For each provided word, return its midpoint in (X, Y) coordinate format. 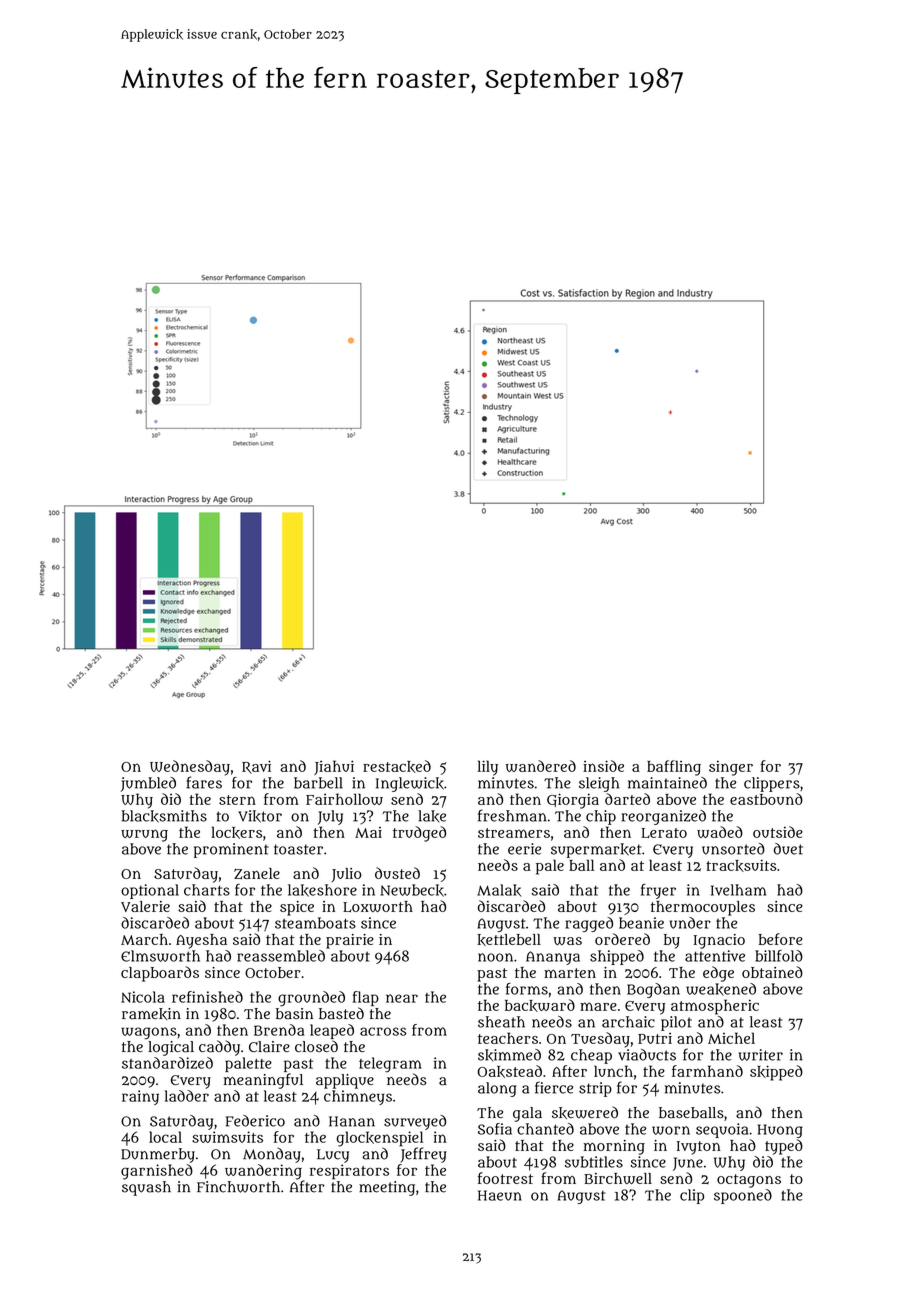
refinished (207, 997)
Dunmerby (158, 1155)
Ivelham (738, 890)
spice (297, 908)
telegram (390, 1065)
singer (731, 768)
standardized (167, 1063)
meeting (387, 1188)
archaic (628, 1022)
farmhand (707, 1071)
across (383, 1031)
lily (488, 768)
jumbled (148, 784)
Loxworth (378, 907)
